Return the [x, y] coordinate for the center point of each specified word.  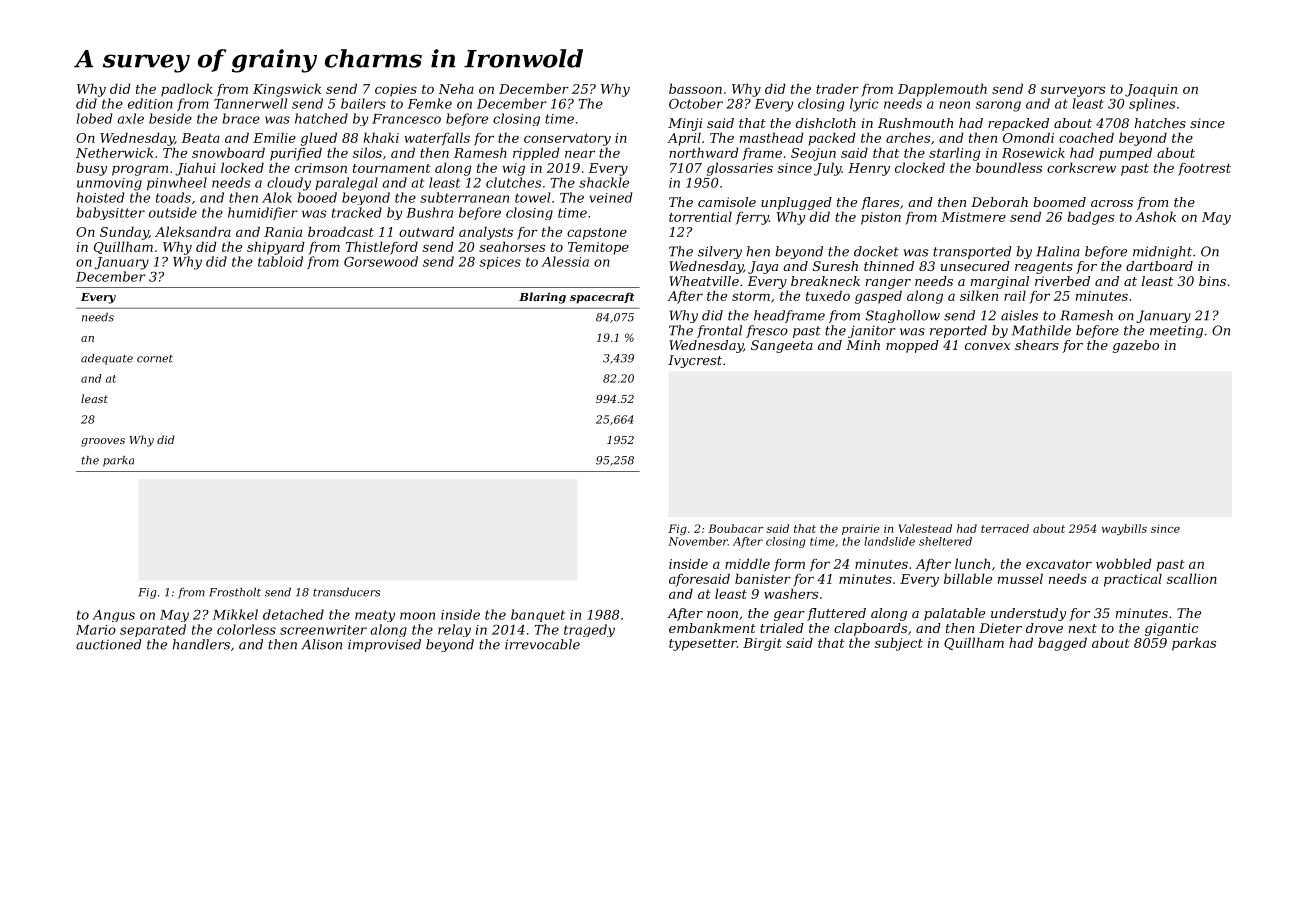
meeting [1176, 331]
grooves [103, 442]
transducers [346, 592]
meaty [375, 616]
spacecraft [602, 298]
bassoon [695, 88]
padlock [187, 90]
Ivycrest [695, 361]
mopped [912, 346]
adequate [107, 359]
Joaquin [1151, 90]
